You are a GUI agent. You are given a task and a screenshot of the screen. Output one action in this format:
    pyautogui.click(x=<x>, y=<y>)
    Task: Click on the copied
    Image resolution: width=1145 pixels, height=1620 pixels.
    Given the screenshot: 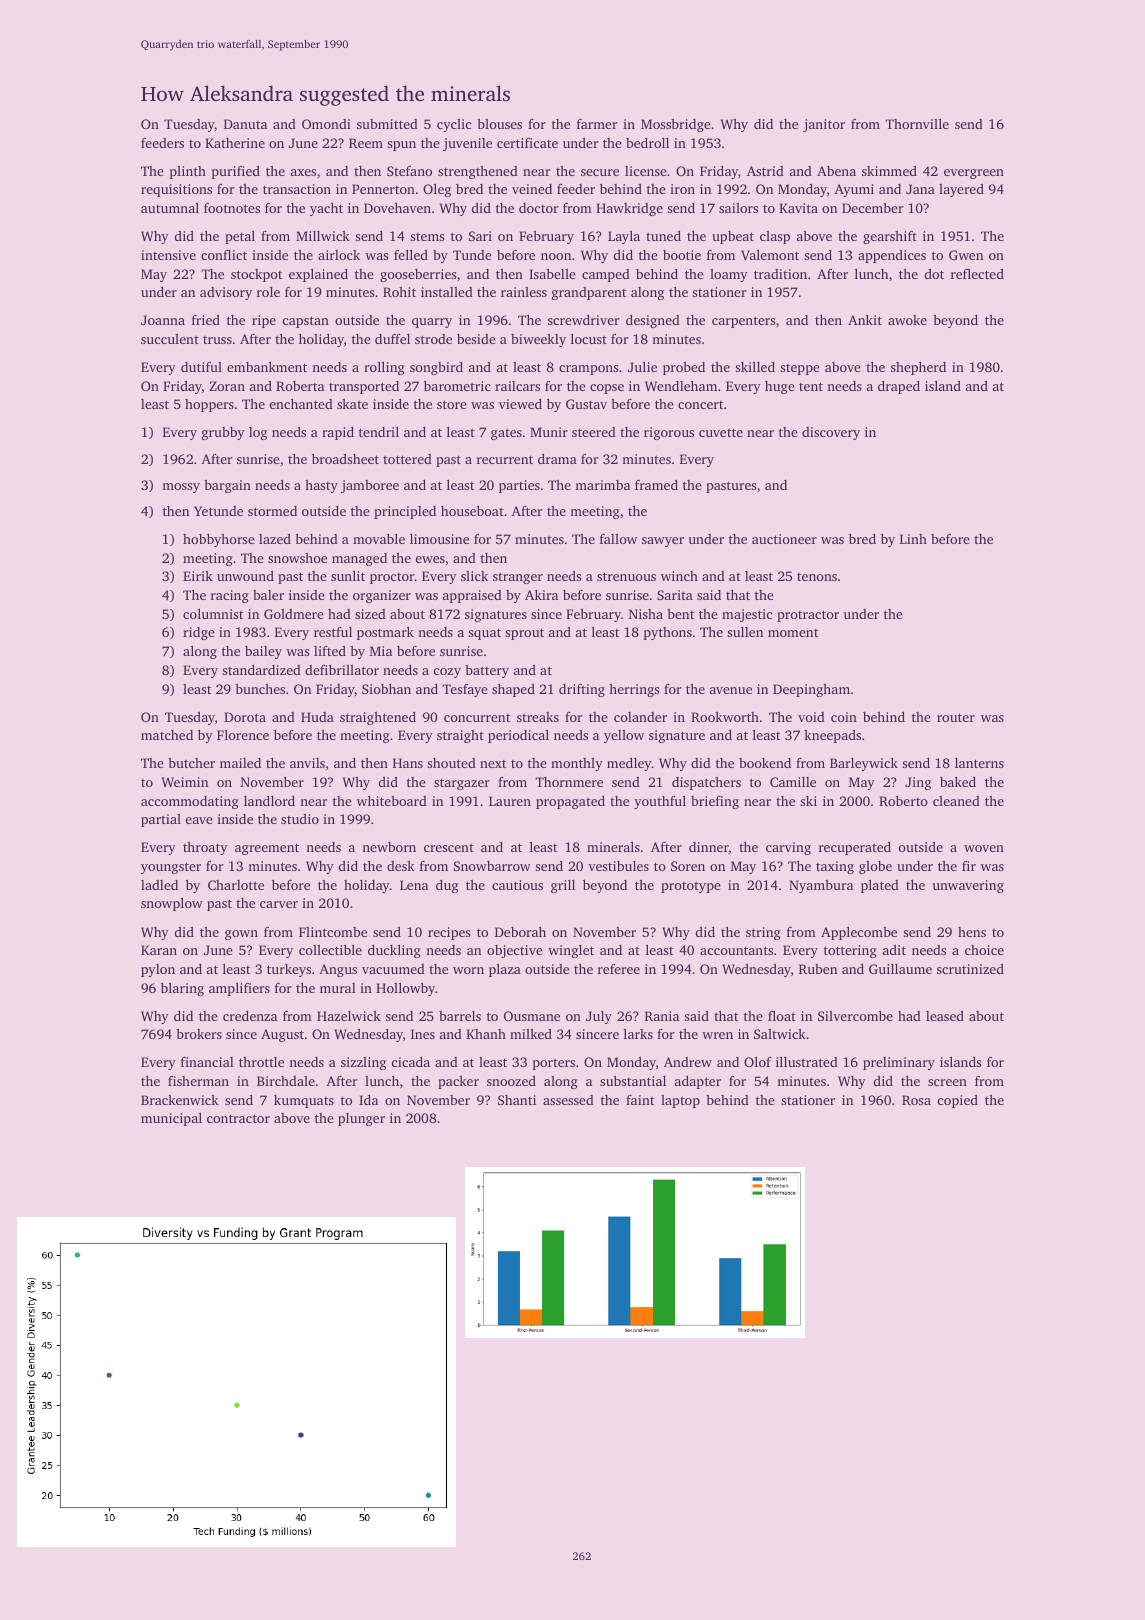 What is the action you would take?
    pyautogui.click(x=958, y=1101)
